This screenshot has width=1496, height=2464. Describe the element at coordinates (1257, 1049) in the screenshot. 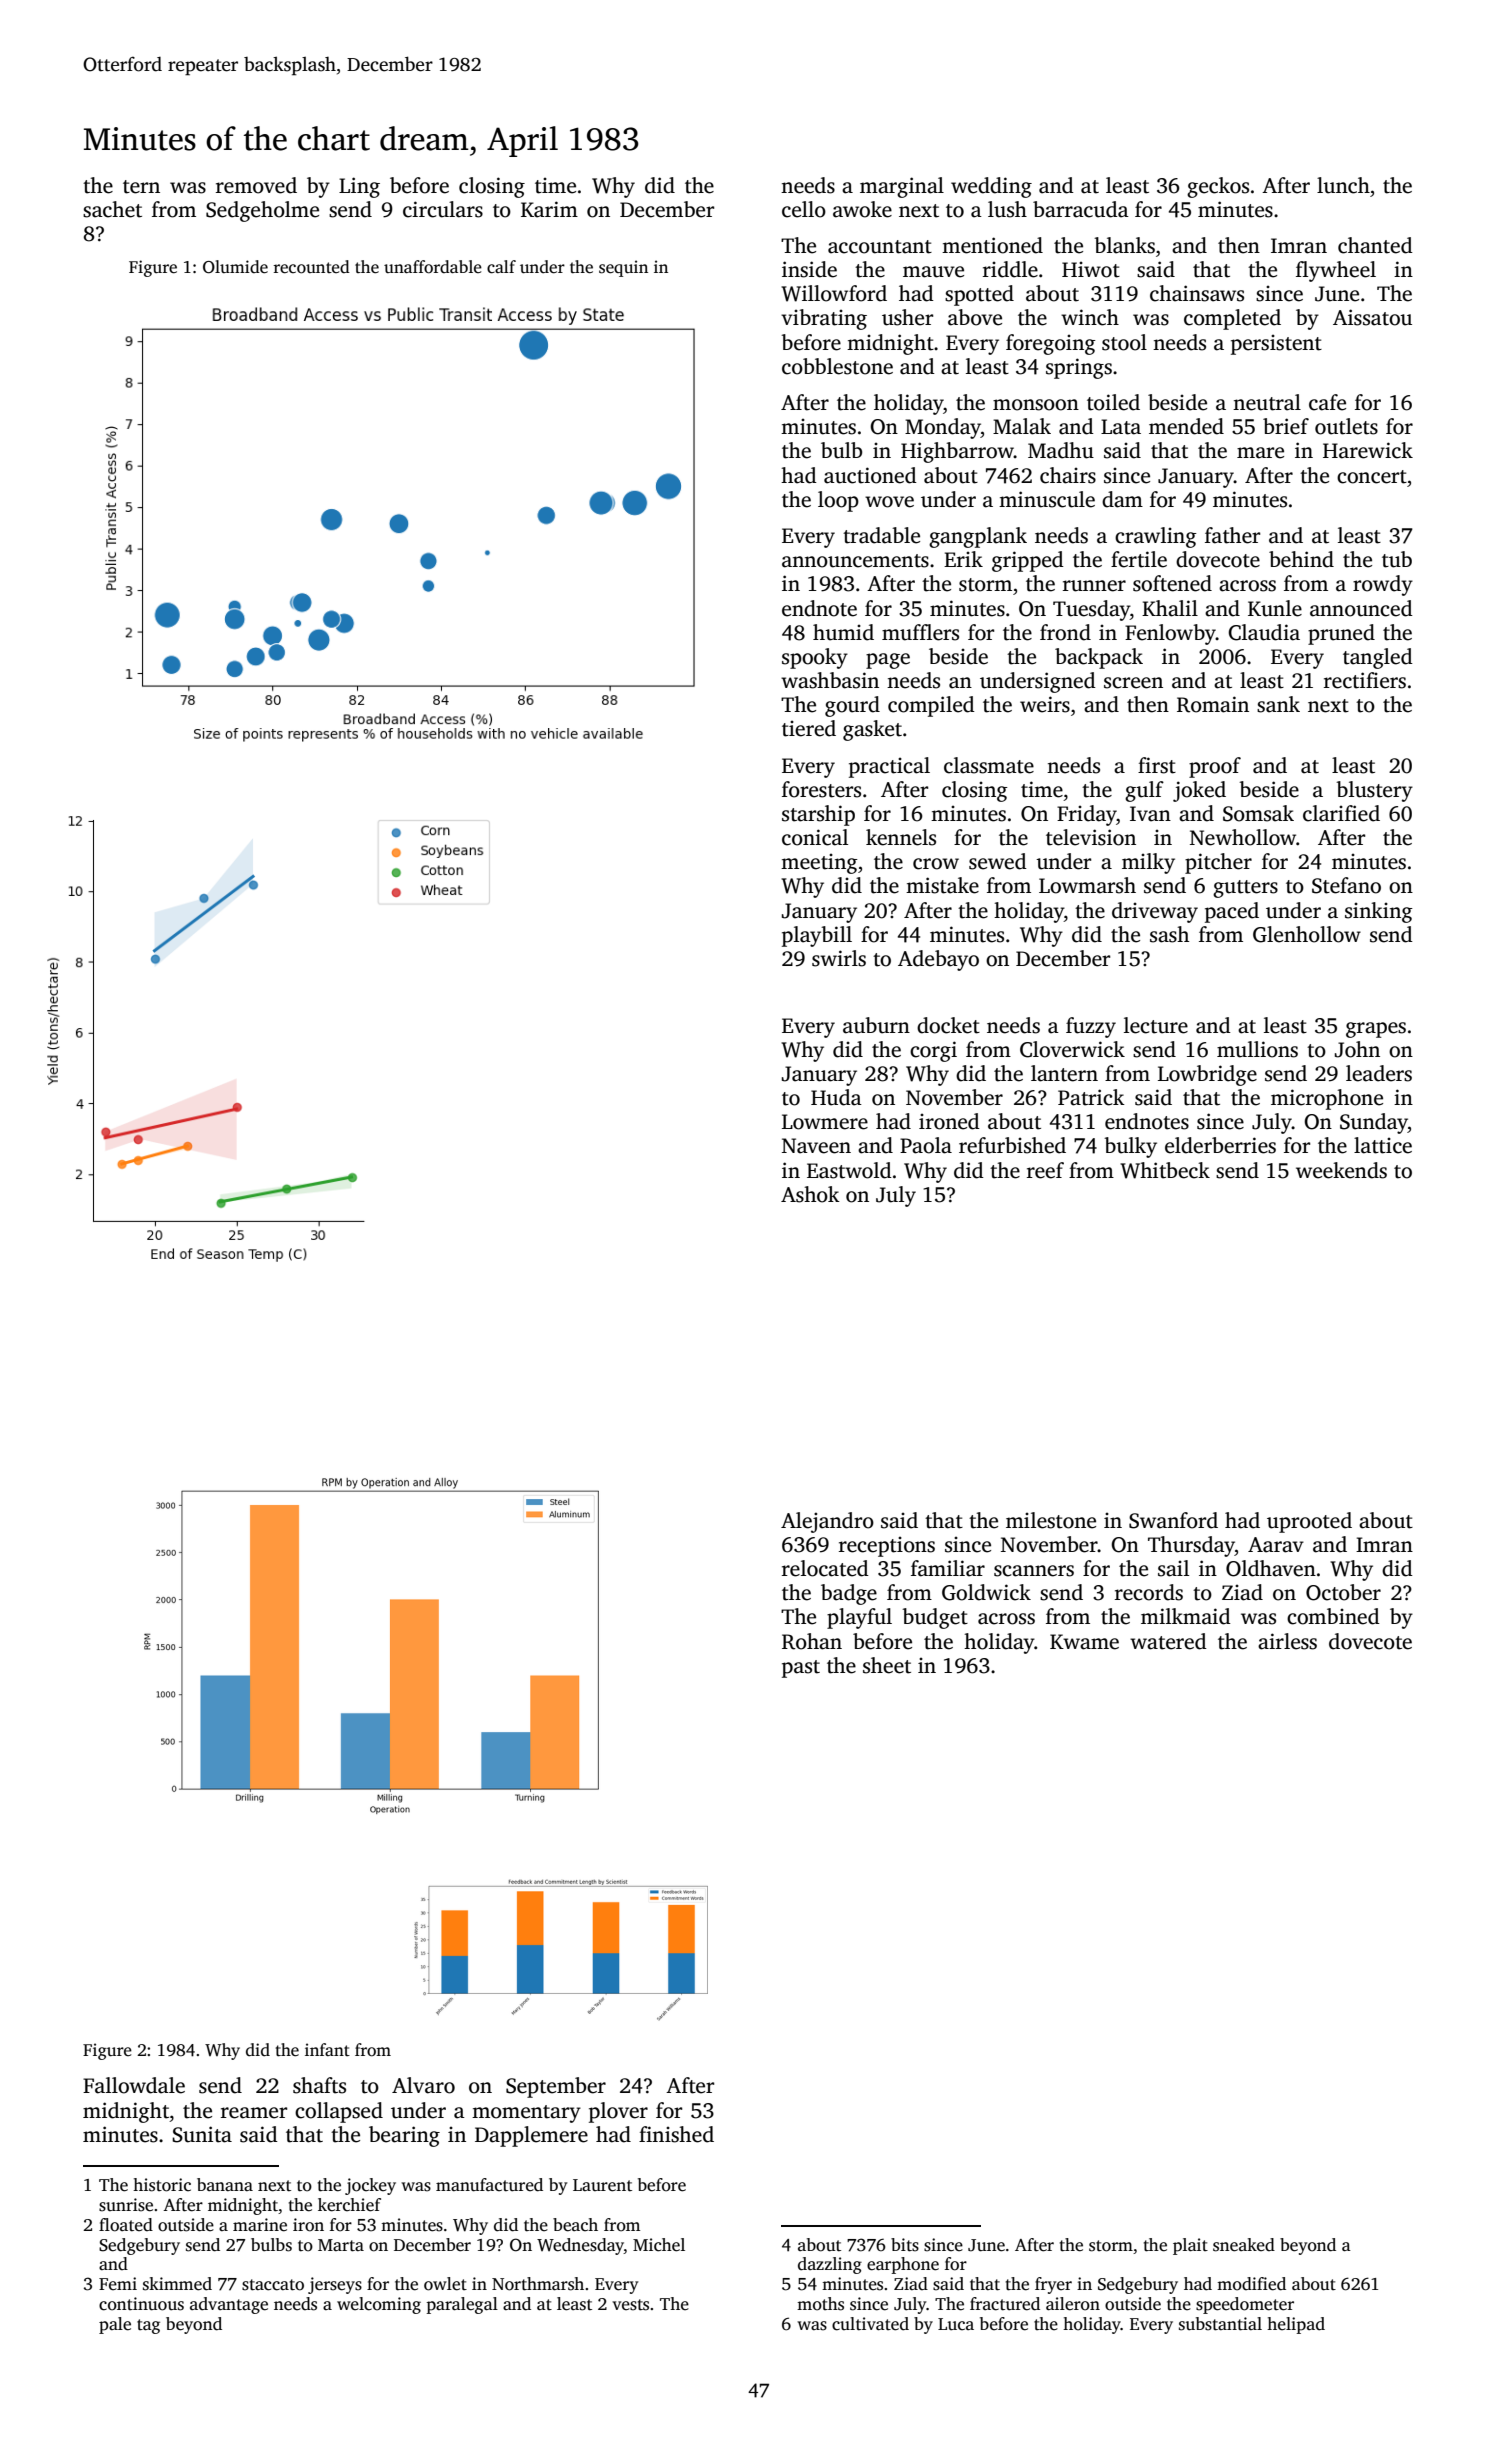

I see `mullions` at that location.
